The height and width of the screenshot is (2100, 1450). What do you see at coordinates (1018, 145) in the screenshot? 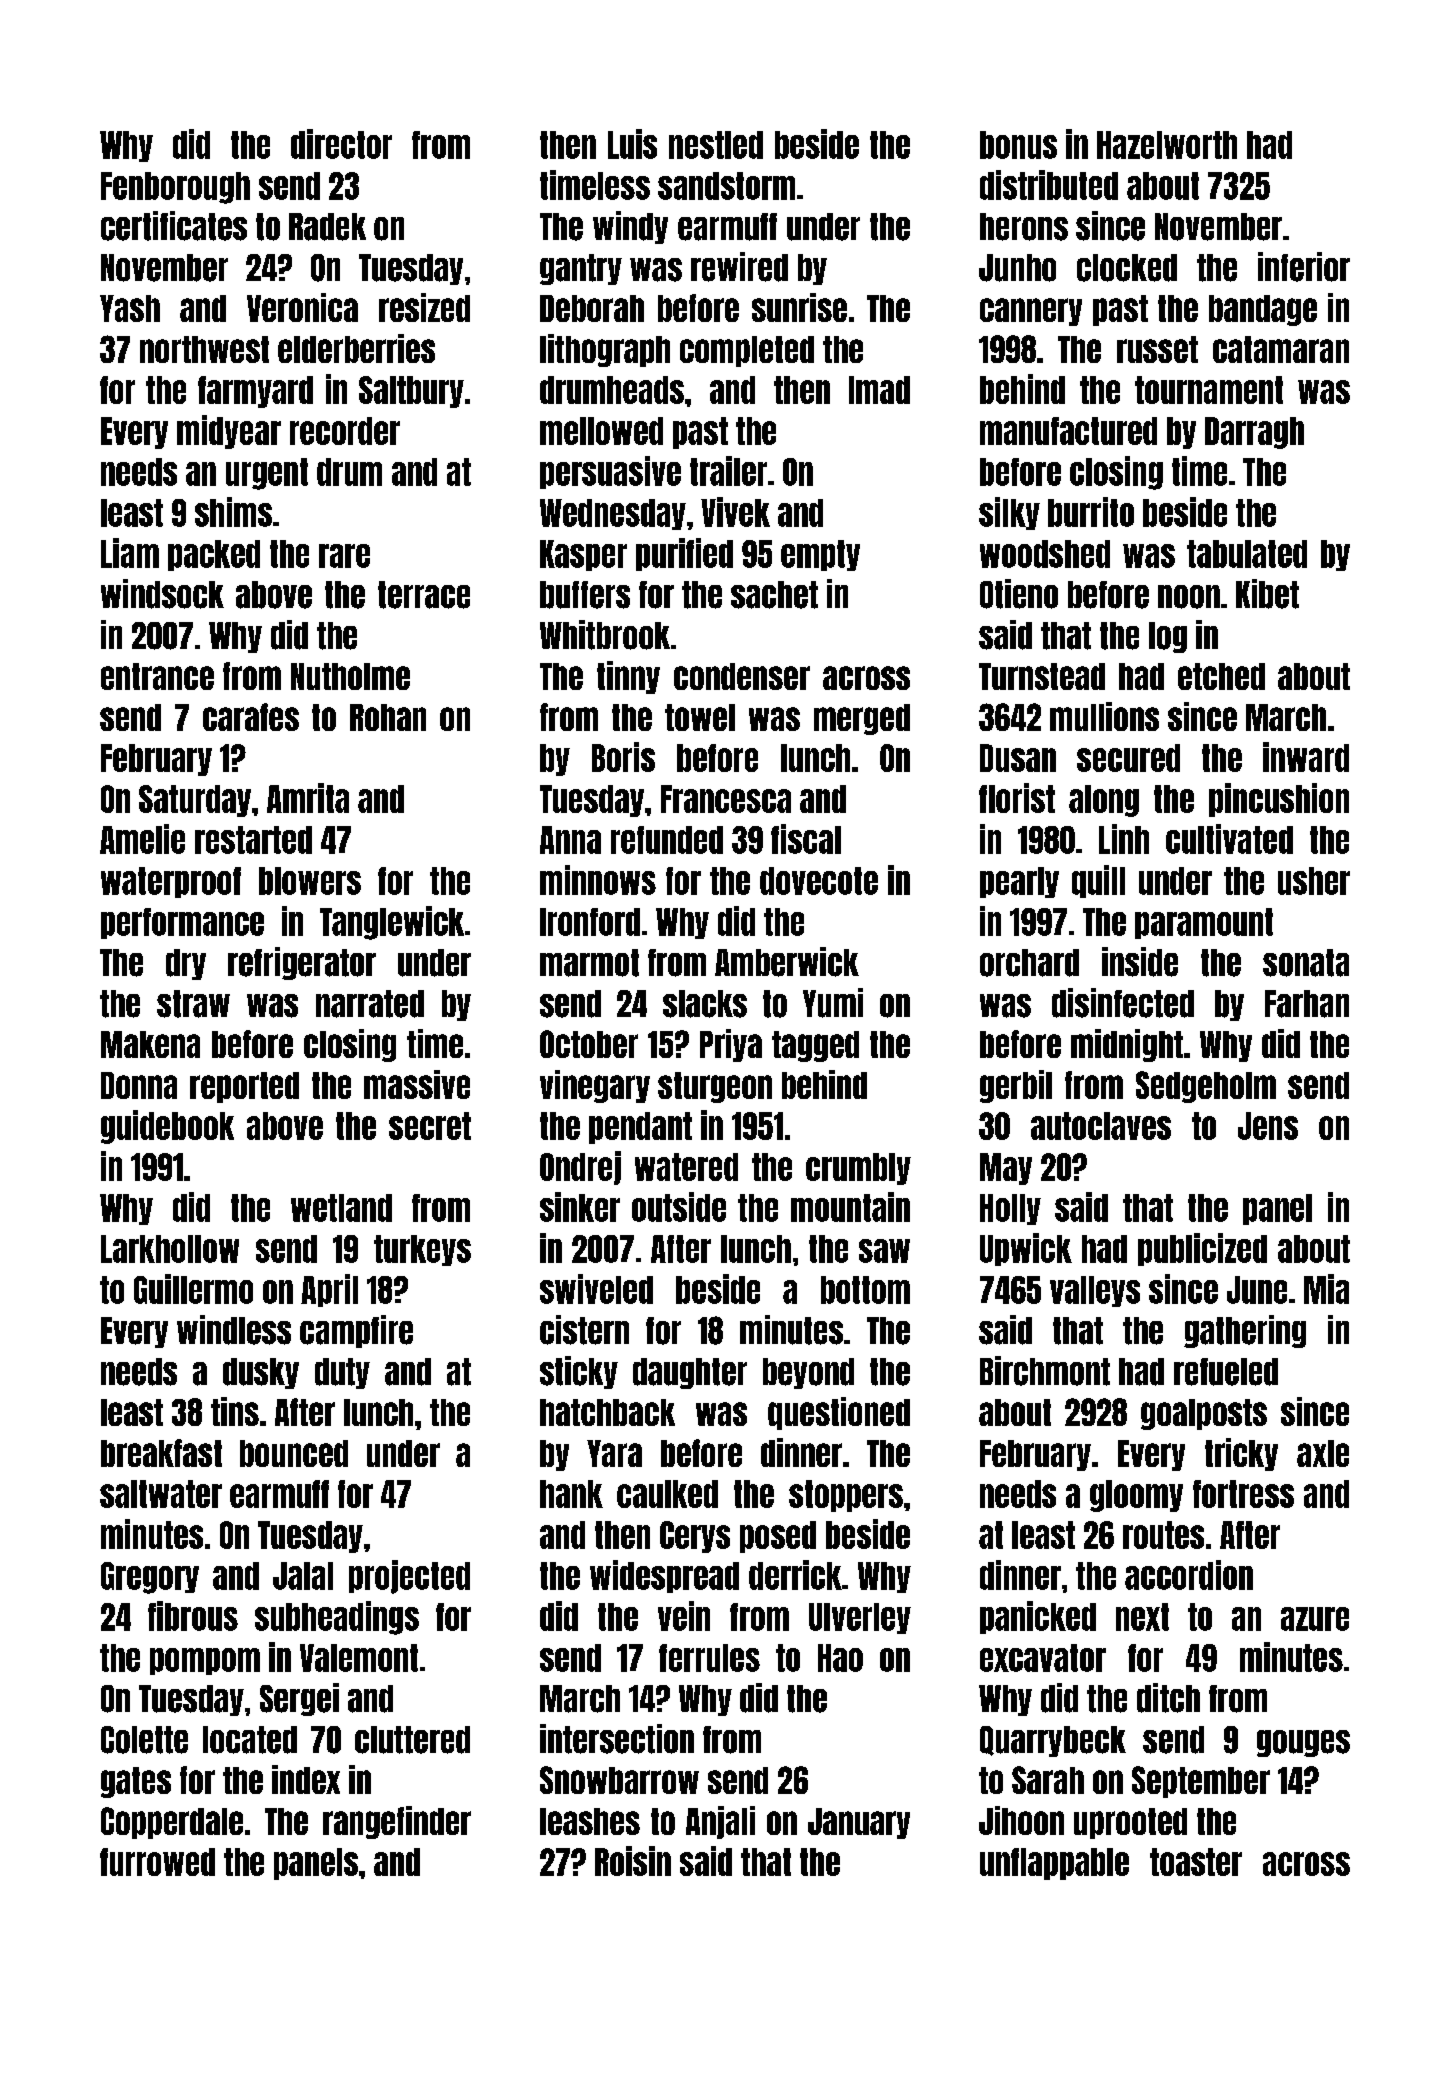
I see `bonus` at bounding box center [1018, 145].
